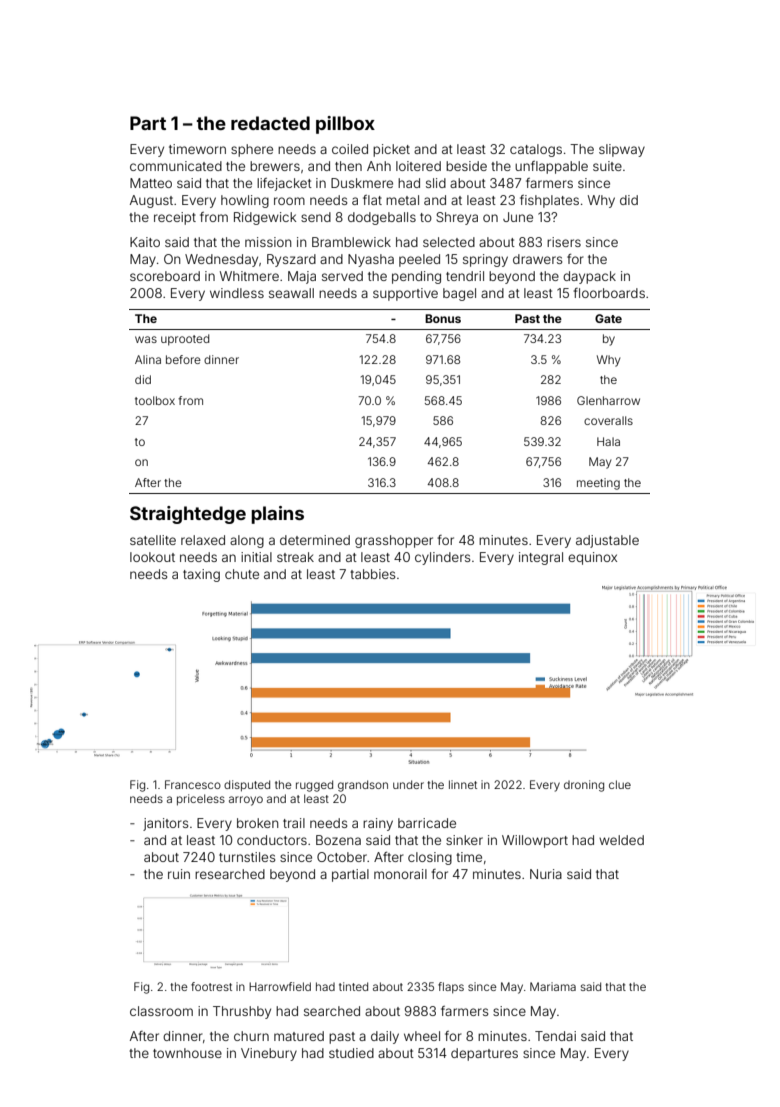 This page has width=780, height=1107. Describe the element at coordinates (553, 986) in the page. I see `Mariama` at that location.
